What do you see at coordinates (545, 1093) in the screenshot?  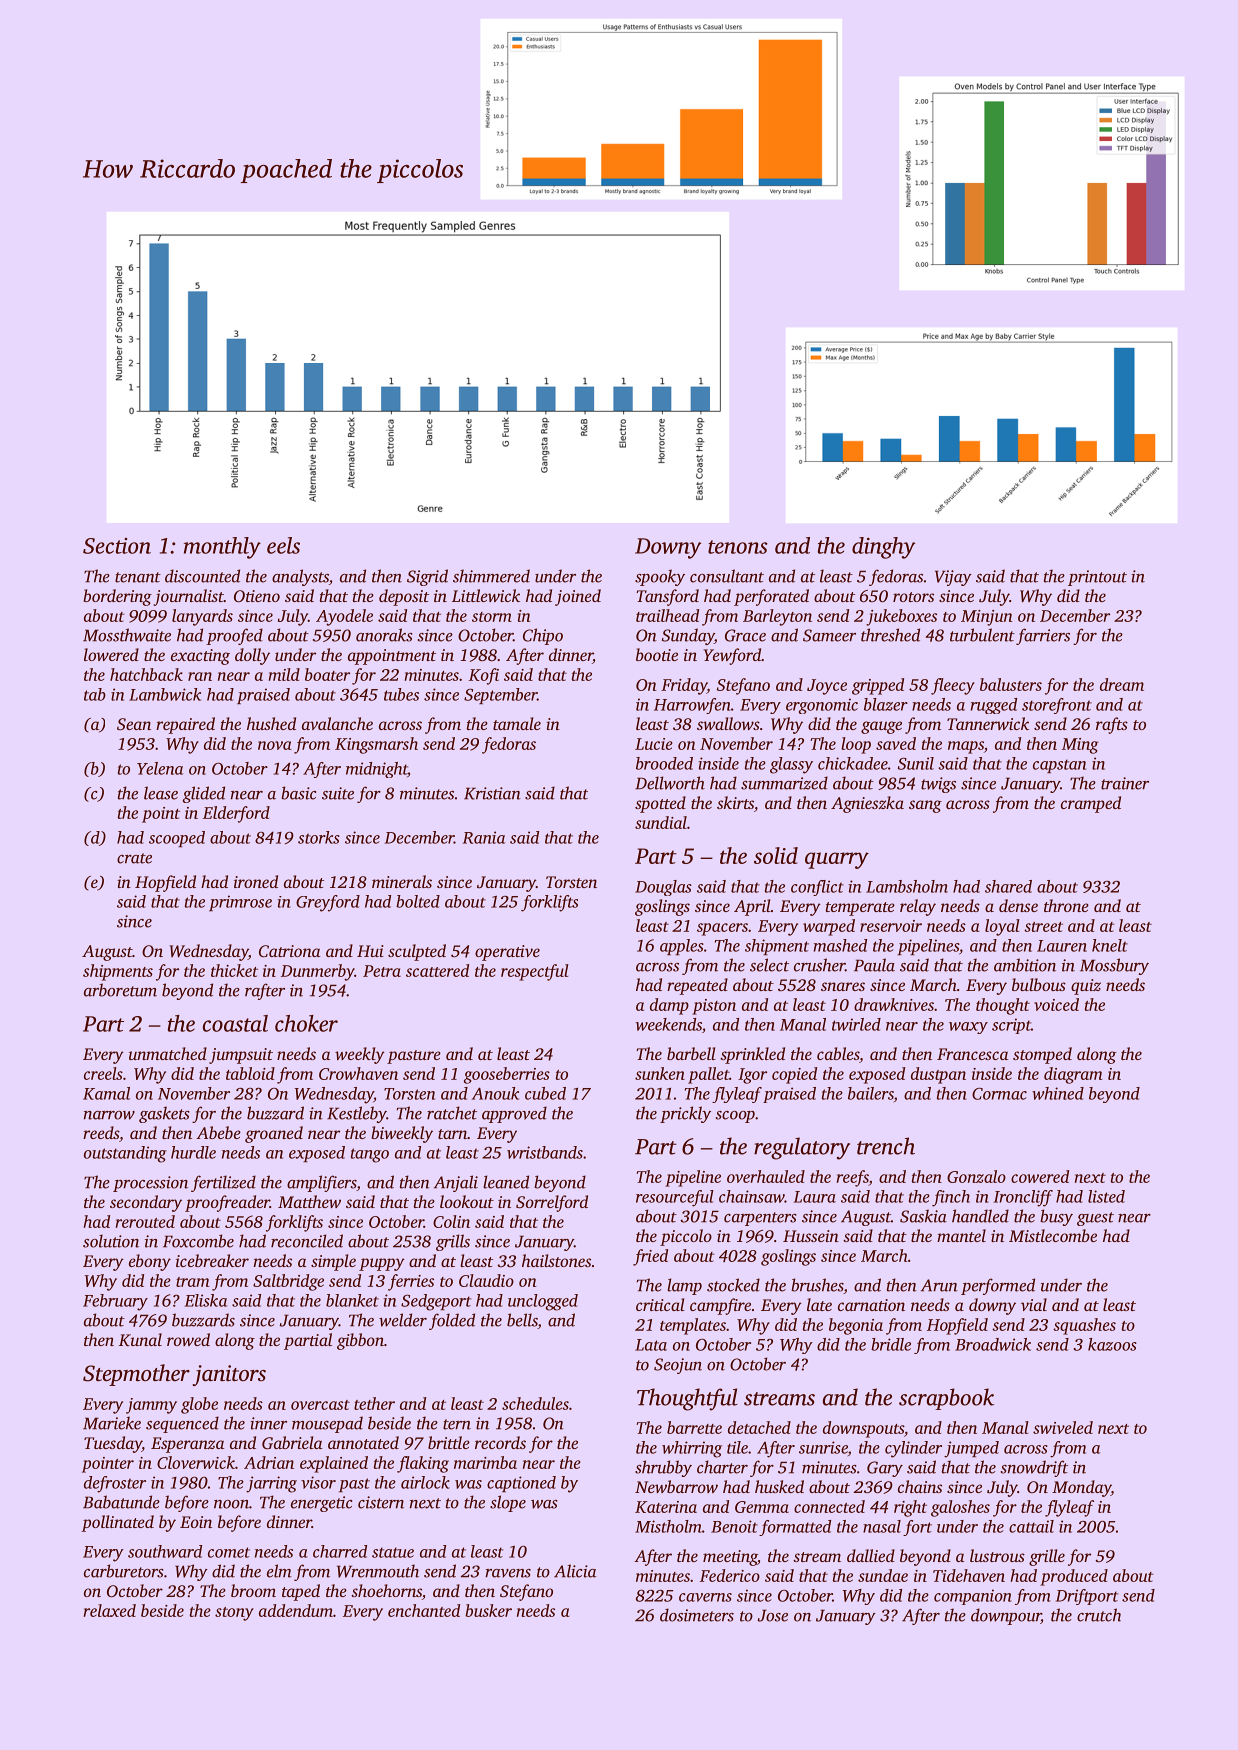 I see `cubed` at bounding box center [545, 1093].
